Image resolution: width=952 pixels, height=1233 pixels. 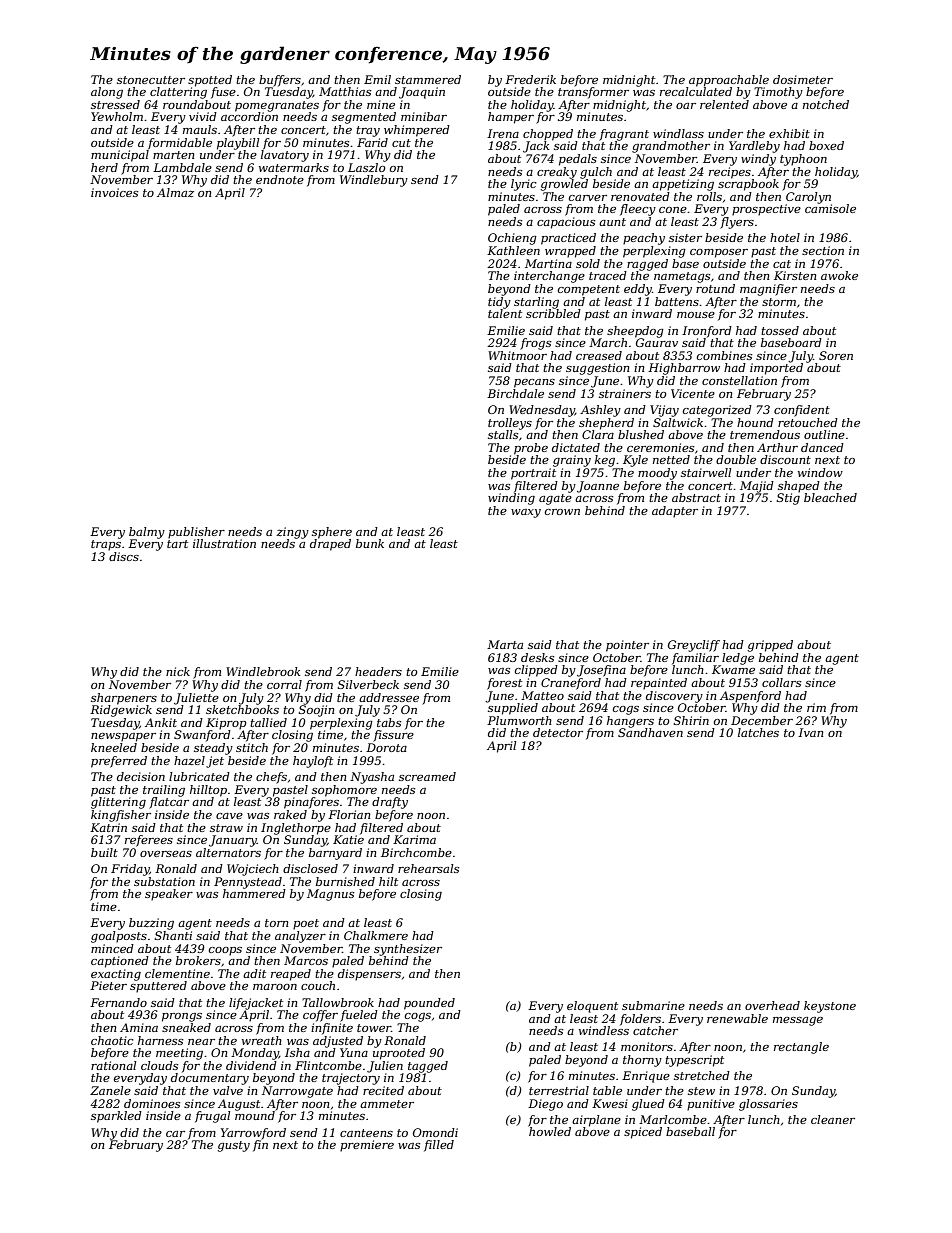 What do you see at coordinates (160, 1040) in the document?
I see `harness` at bounding box center [160, 1040].
